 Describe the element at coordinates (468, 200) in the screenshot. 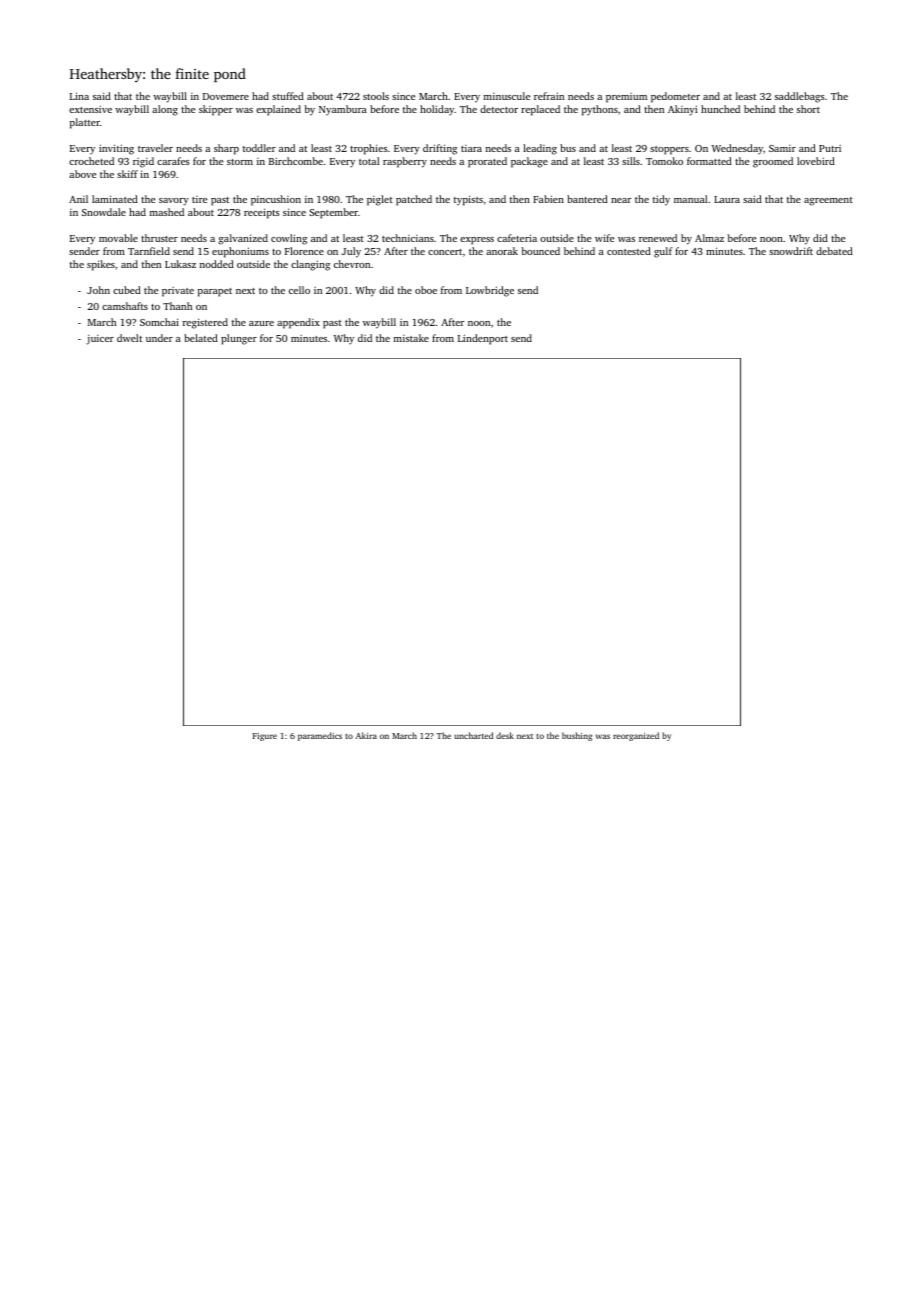

I see `typists` at that location.
